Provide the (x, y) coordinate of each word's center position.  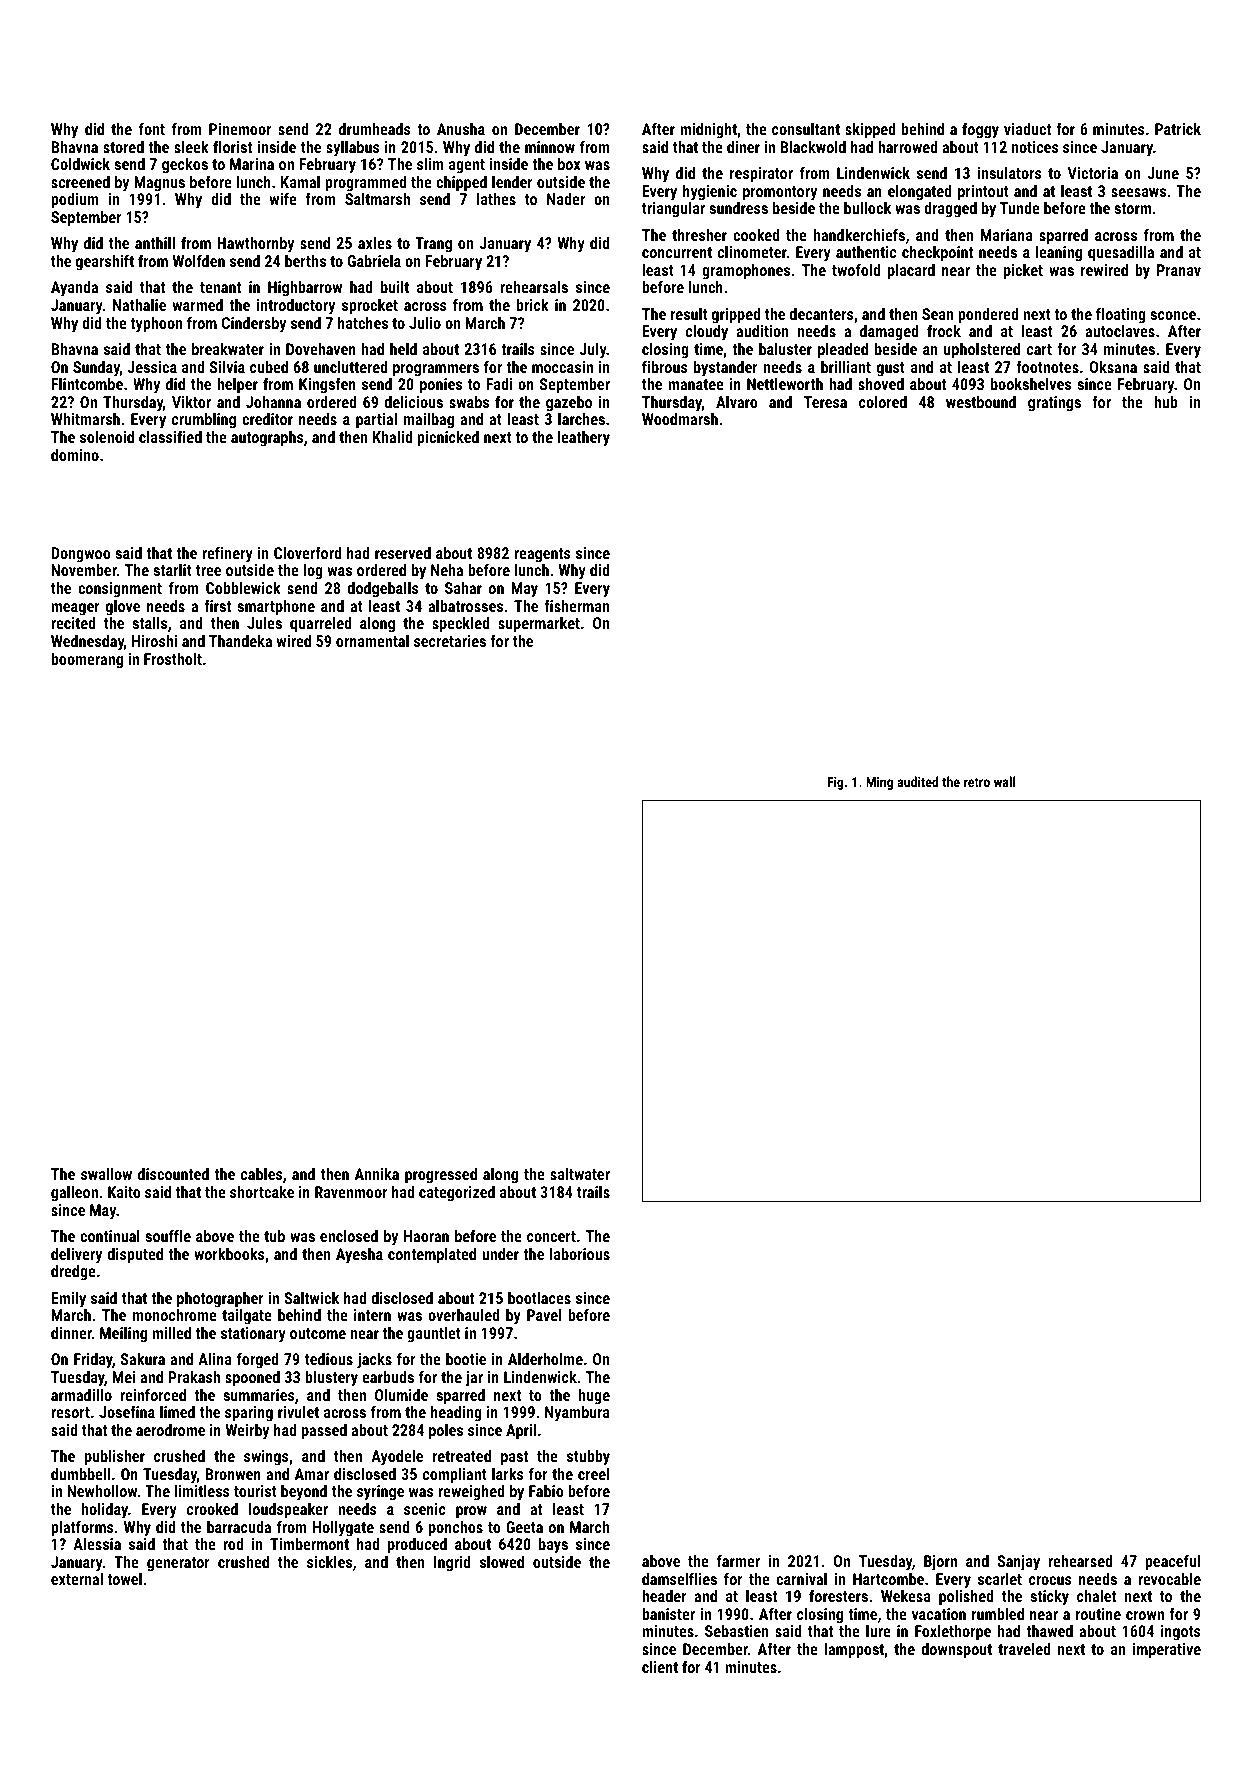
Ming (879, 783)
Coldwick (80, 163)
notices (1035, 147)
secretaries (450, 641)
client (660, 1667)
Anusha (461, 129)
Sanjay (1018, 1563)
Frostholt (173, 659)
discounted (173, 1174)
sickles (329, 1561)
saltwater (580, 1174)
